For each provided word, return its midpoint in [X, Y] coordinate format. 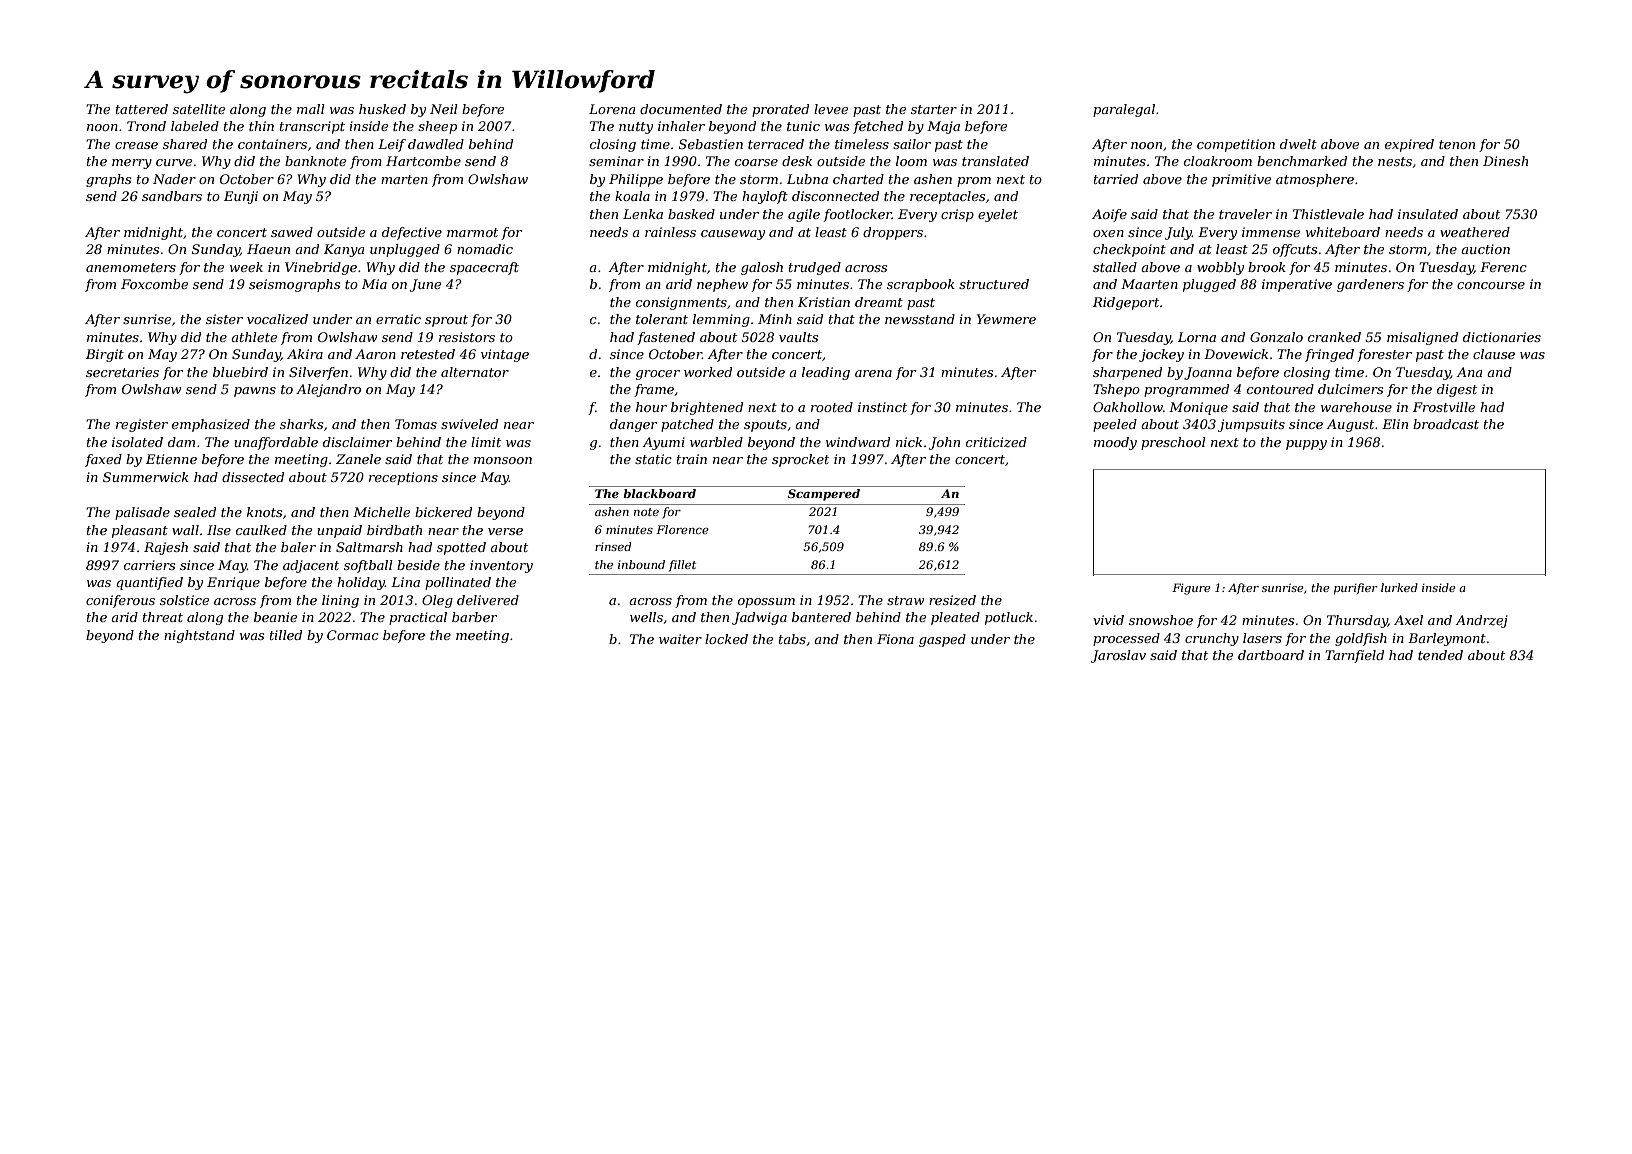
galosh [762, 268]
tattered [142, 109]
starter [934, 109]
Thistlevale [1328, 214]
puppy [1306, 445]
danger [633, 425]
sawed [292, 232]
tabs [792, 639]
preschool [1173, 443]
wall [185, 530]
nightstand [199, 636]
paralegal [1124, 110]
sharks [301, 424]
